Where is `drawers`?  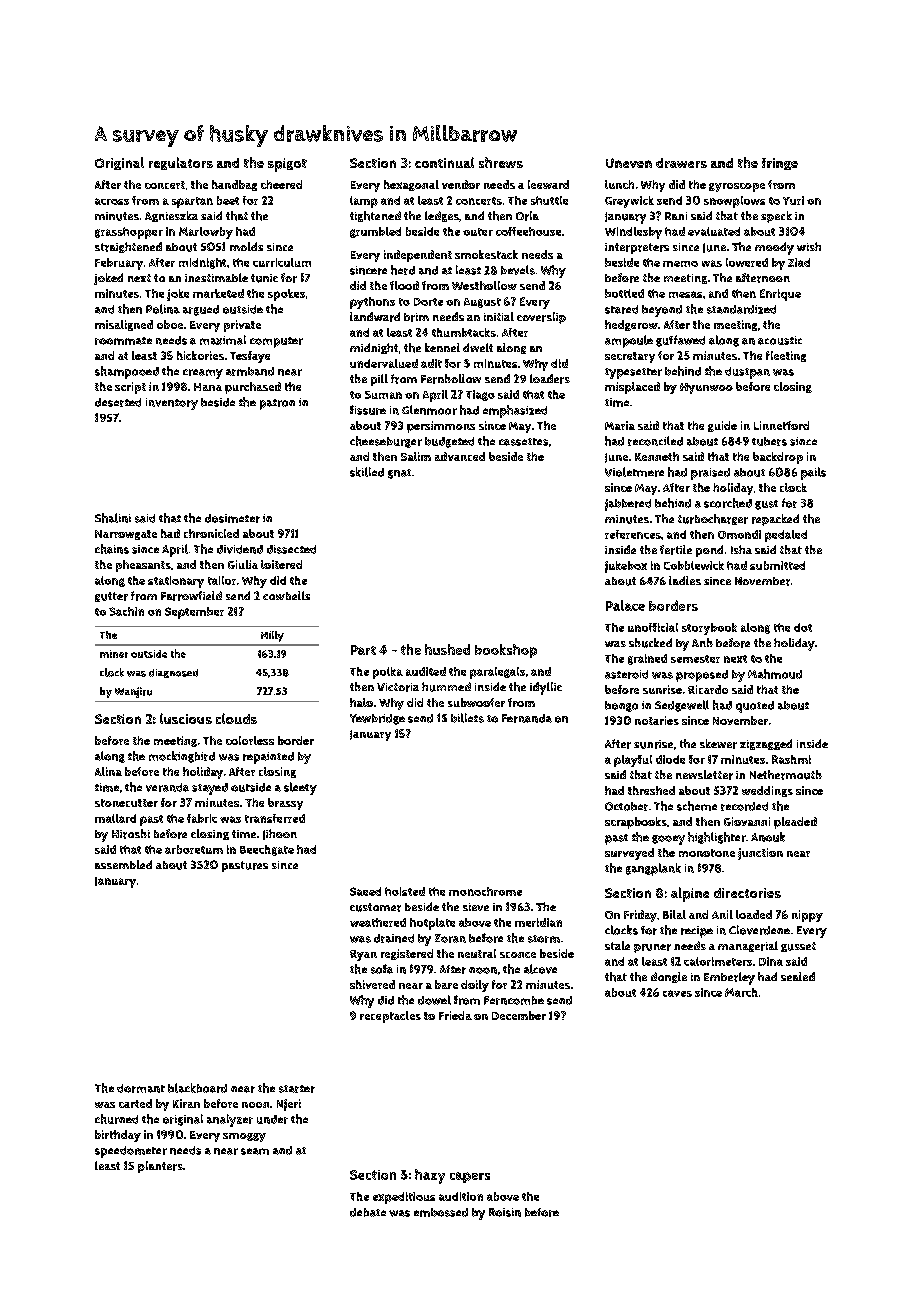
drawers is located at coordinates (681, 163).
